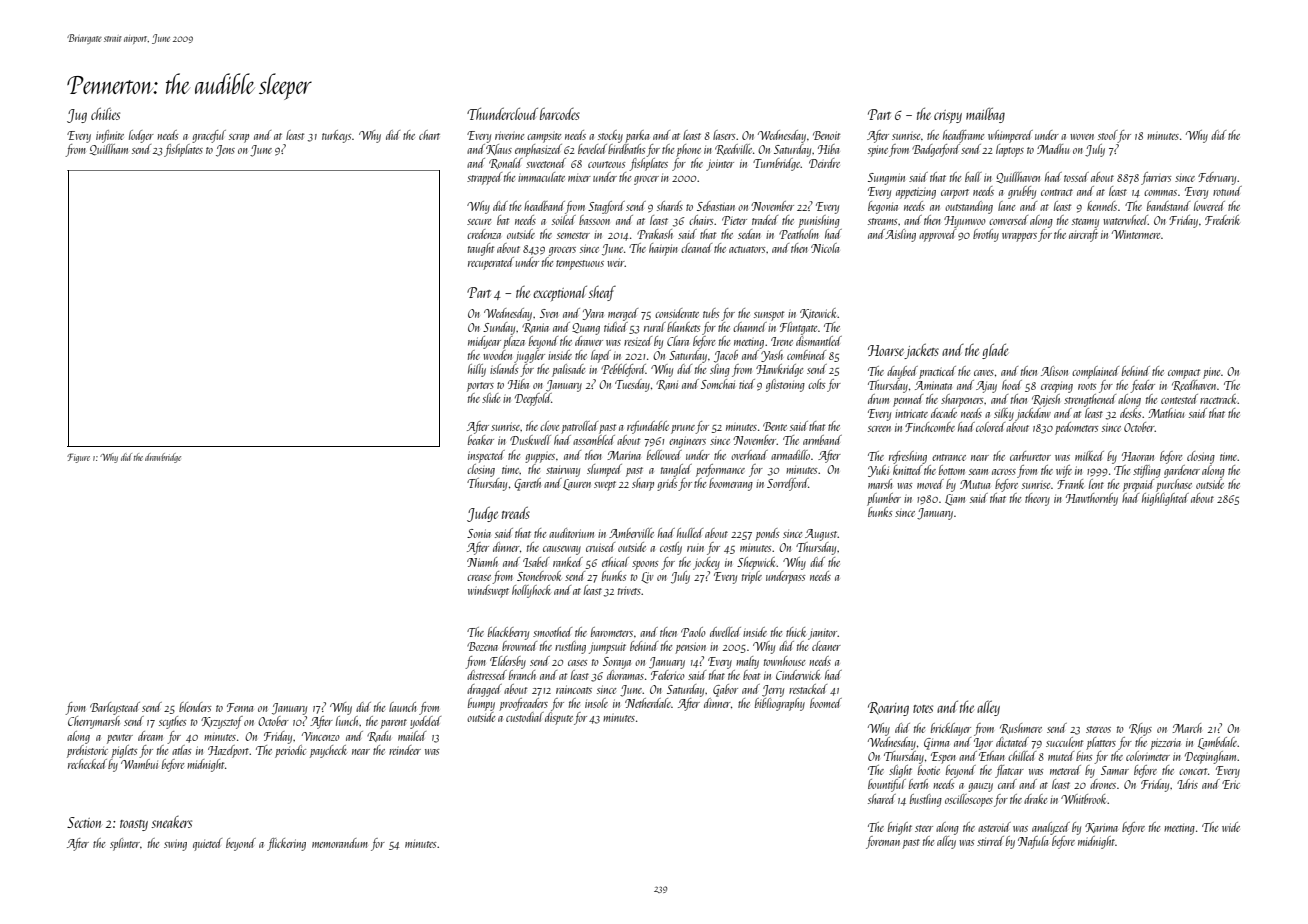 Image resolution: width=1308 pixels, height=924 pixels. Describe the element at coordinates (484, 342) in the screenshot. I see `midyear` at that location.
